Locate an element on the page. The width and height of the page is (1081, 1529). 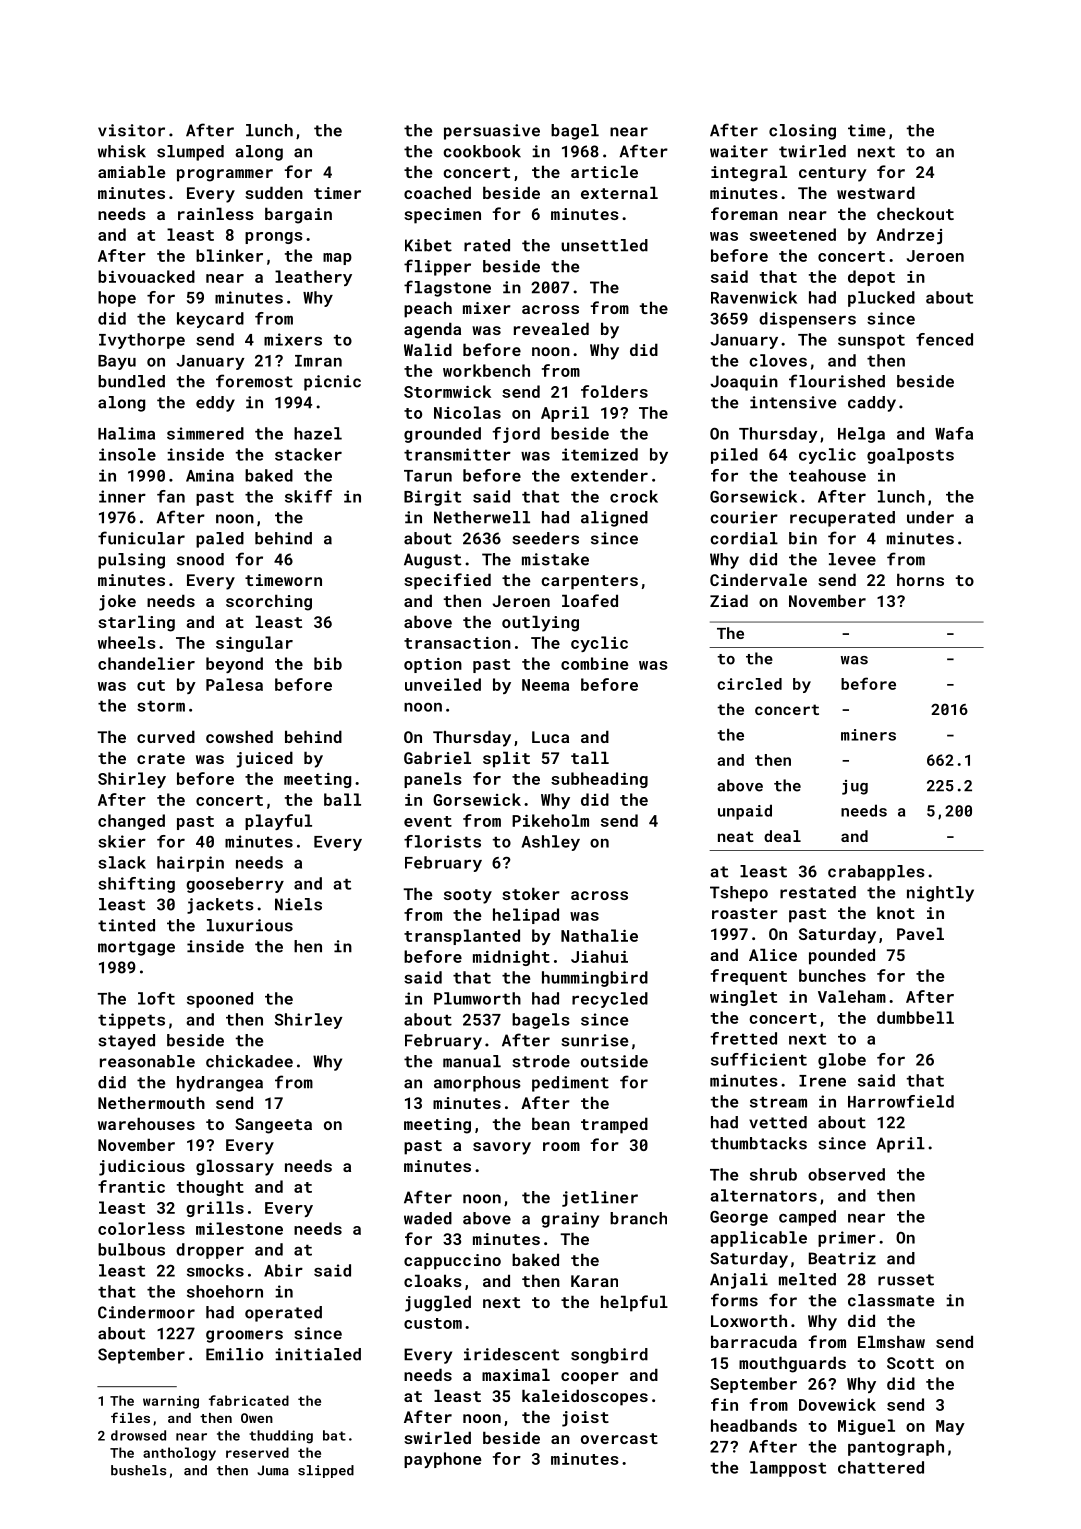
closing is located at coordinates (802, 132).
